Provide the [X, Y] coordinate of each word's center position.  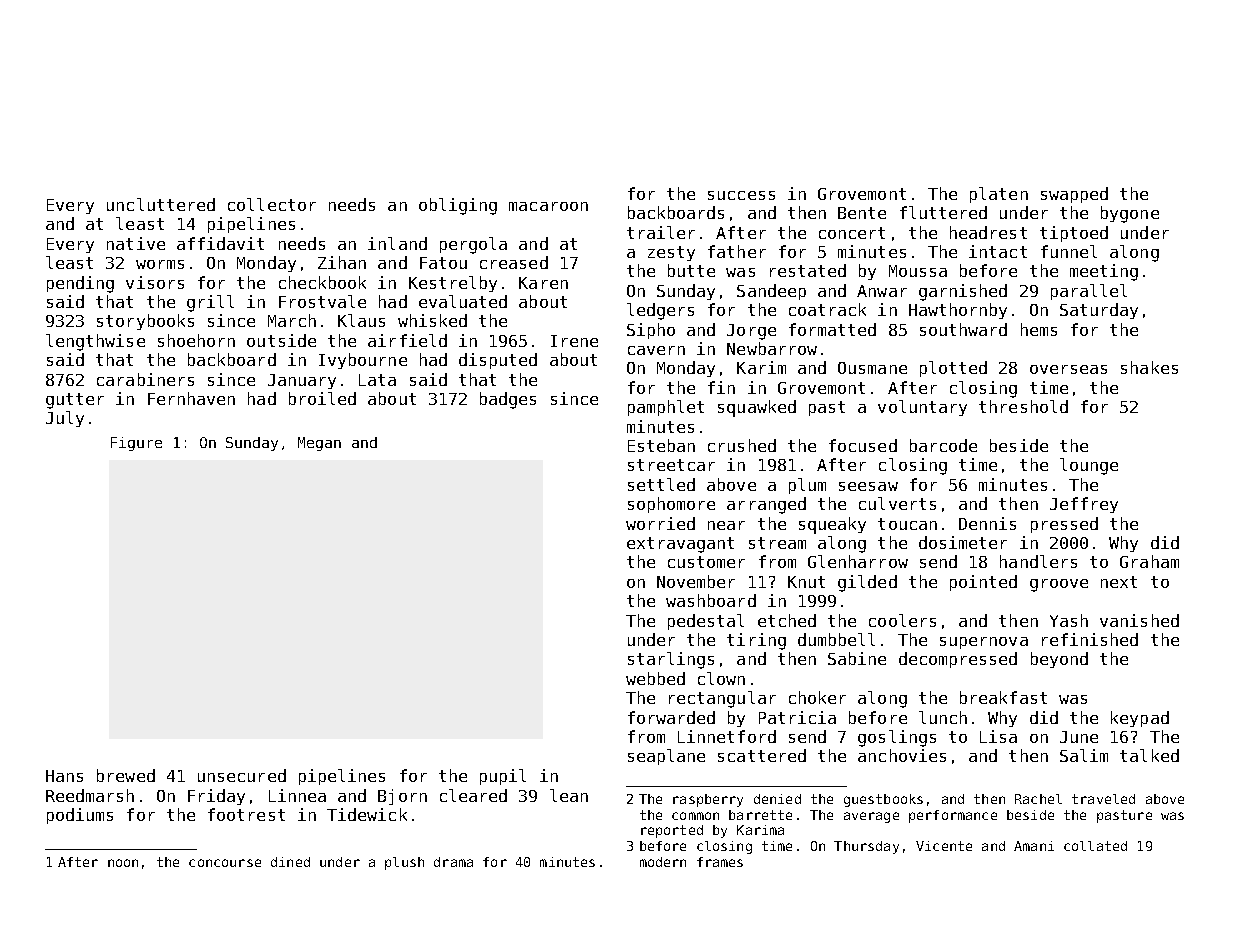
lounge [1089, 466]
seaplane [666, 757]
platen [999, 195]
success [741, 195]
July [65, 419]
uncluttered [161, 204]
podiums [80, 816]
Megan [319, 444]
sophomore [671, 505]
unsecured [242, 775]
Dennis [987, 523]
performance [953, 816]
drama [453, 862]
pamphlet [666, 408]
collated [1095, 846]
